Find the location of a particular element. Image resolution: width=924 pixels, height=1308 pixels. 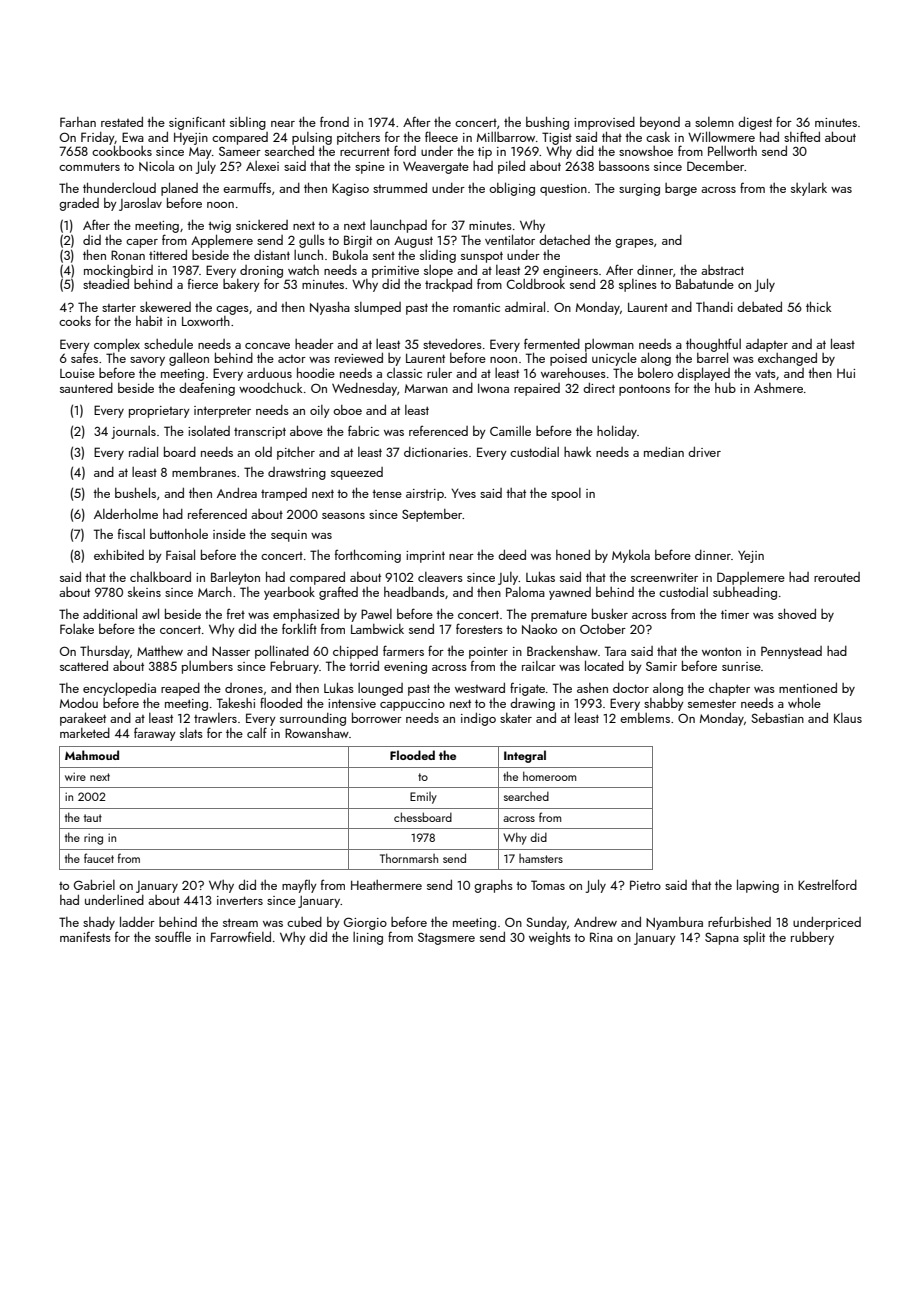

ruler is located at coordinates (439, 372).
